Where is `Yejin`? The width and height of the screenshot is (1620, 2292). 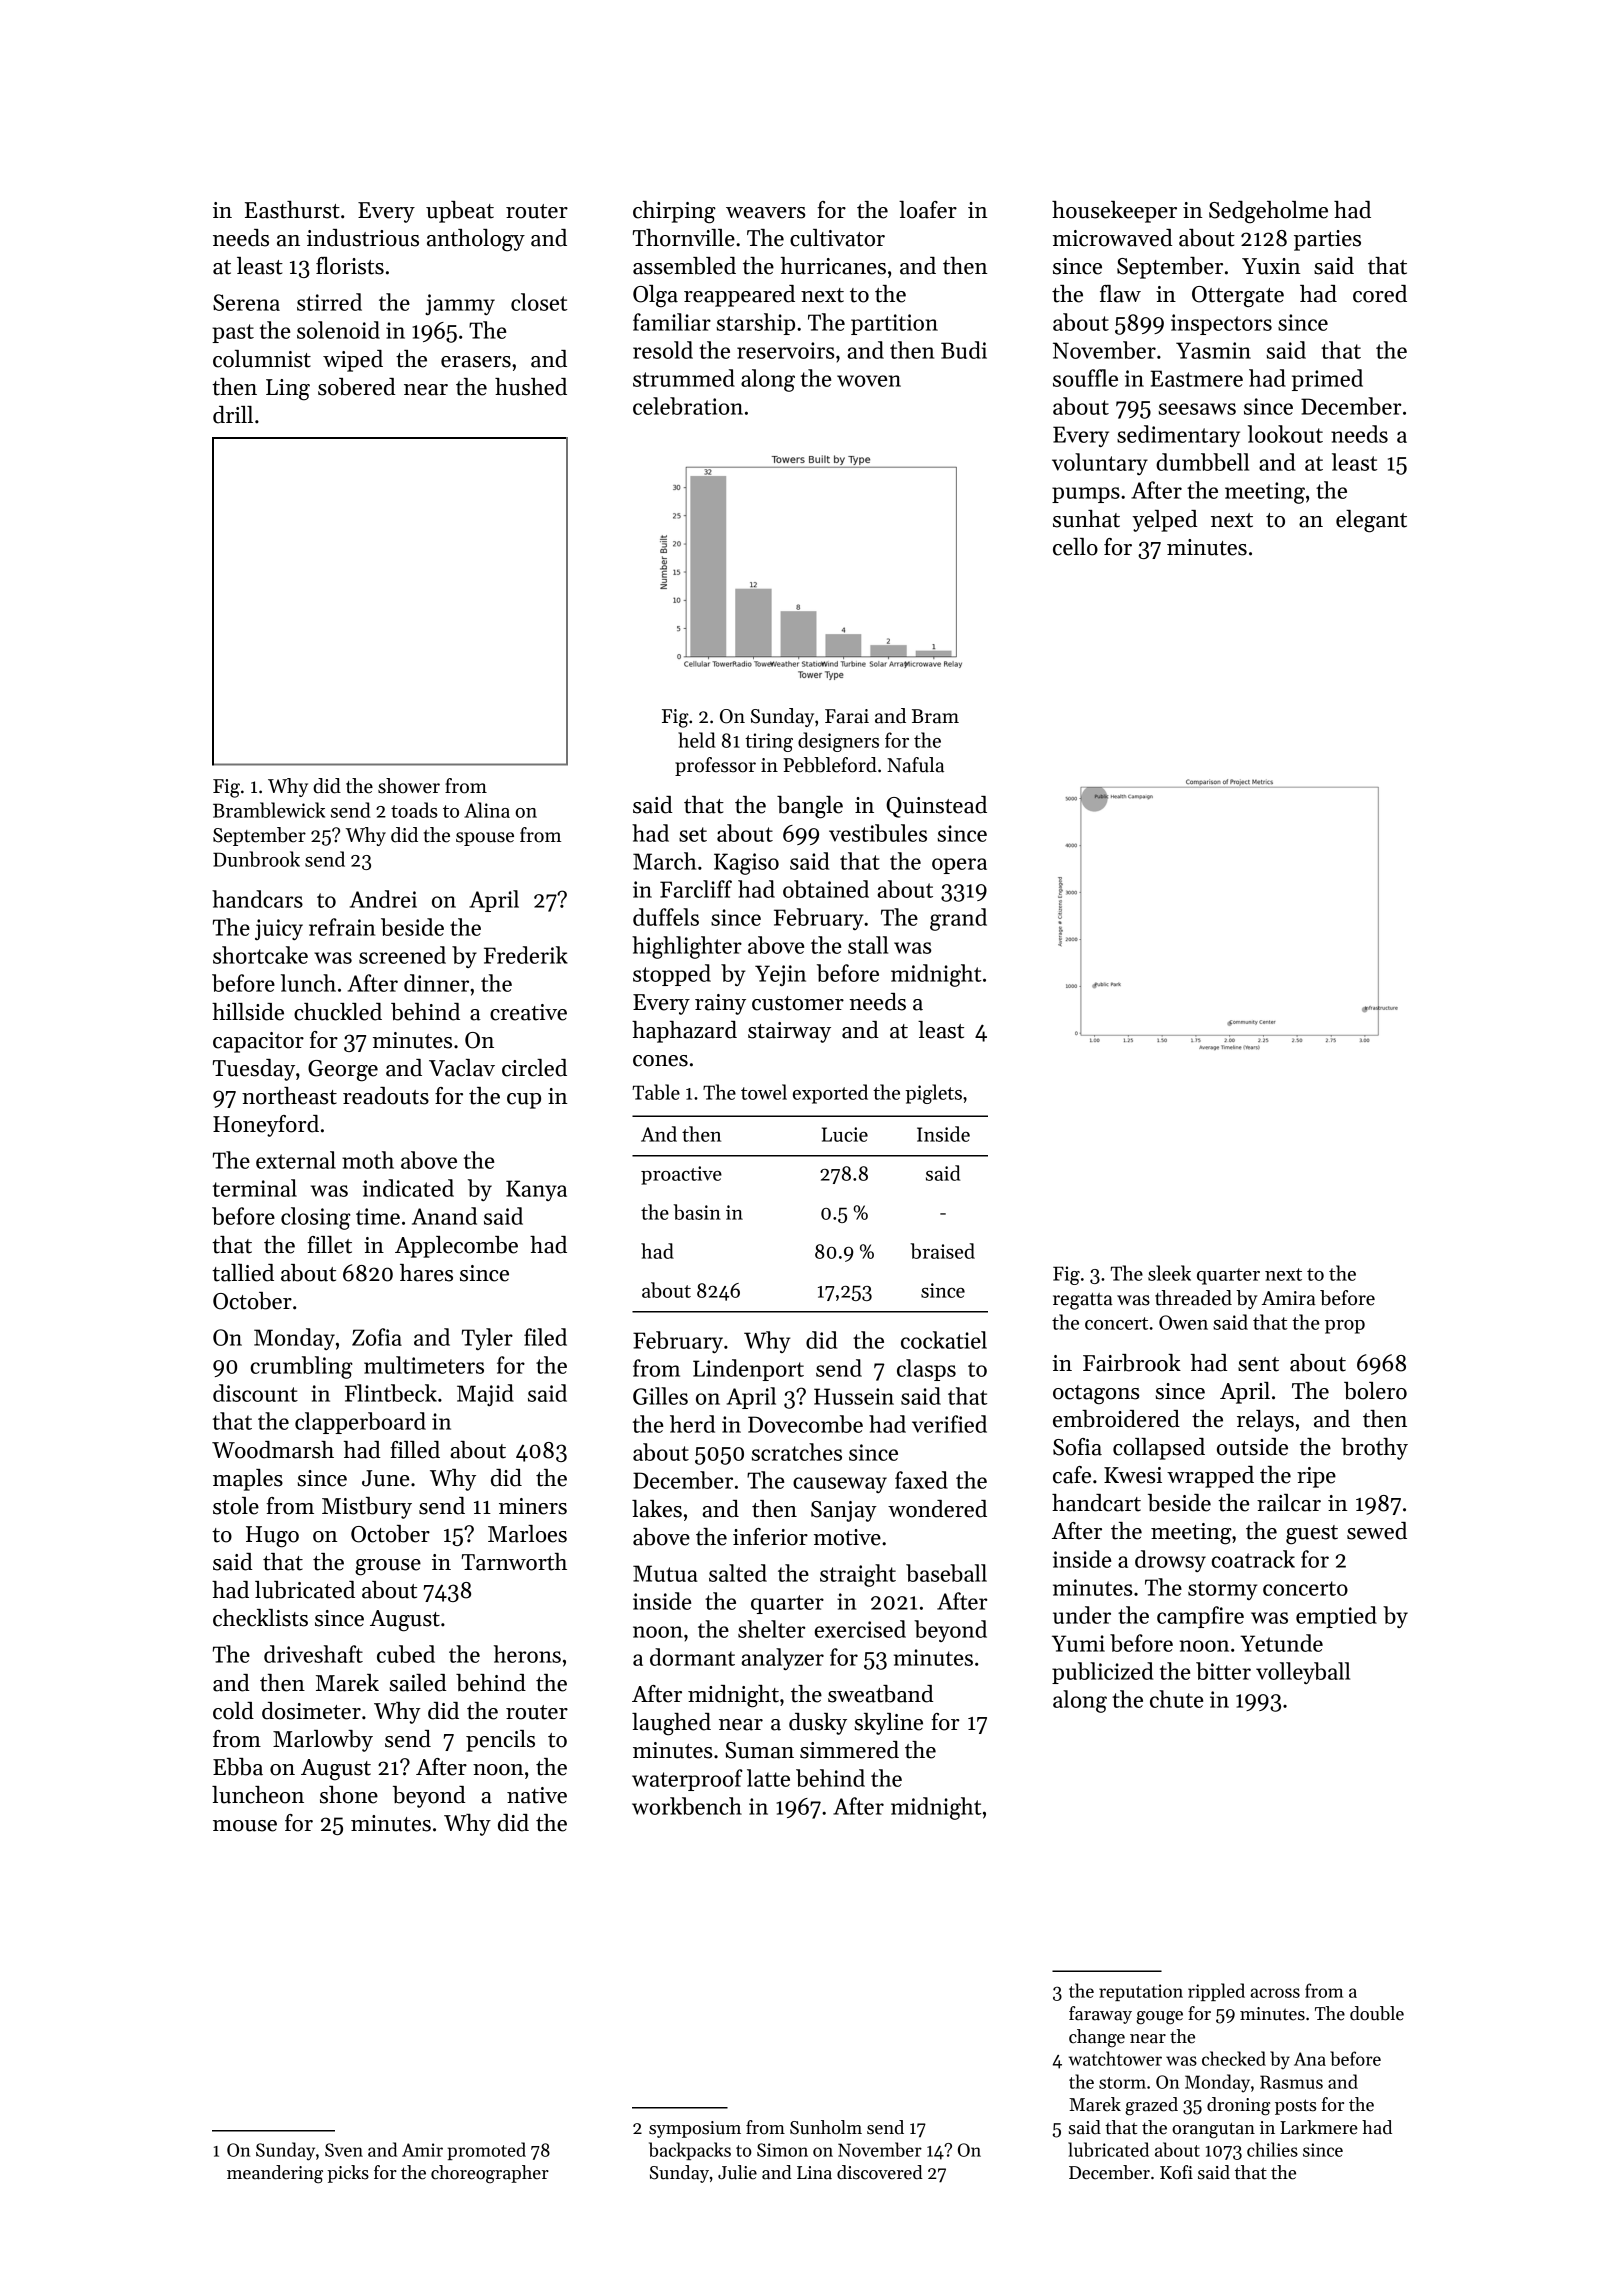
Yejin is located at coordinates (780, 975).
